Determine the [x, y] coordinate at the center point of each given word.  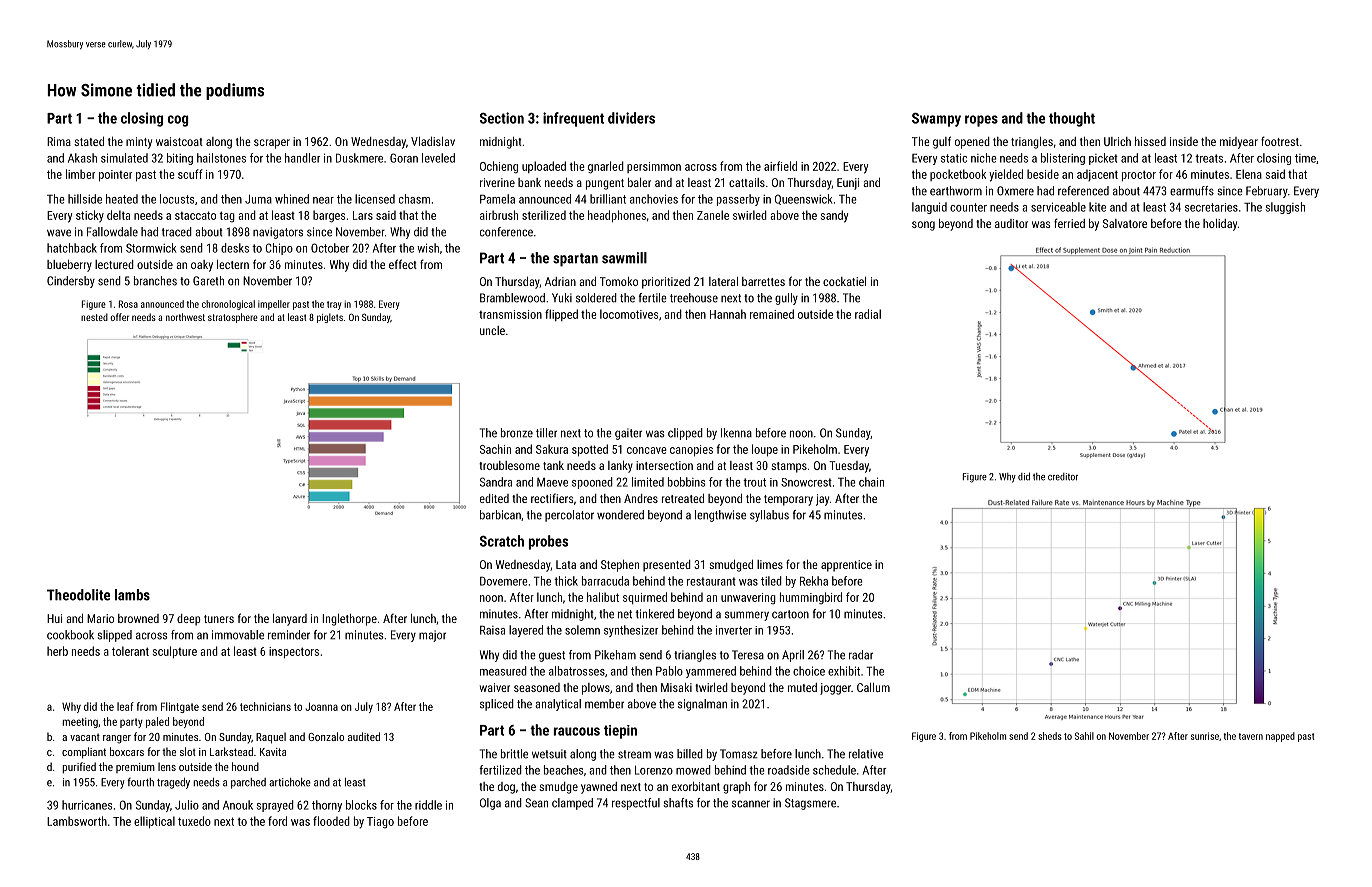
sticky [90, 216]
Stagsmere [810, 804]
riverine [497, 182]
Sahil [1084, 736]
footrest [1280, 141]
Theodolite [78, 595]
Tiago [380, 823]
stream [634, 754]
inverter [734, 630]
